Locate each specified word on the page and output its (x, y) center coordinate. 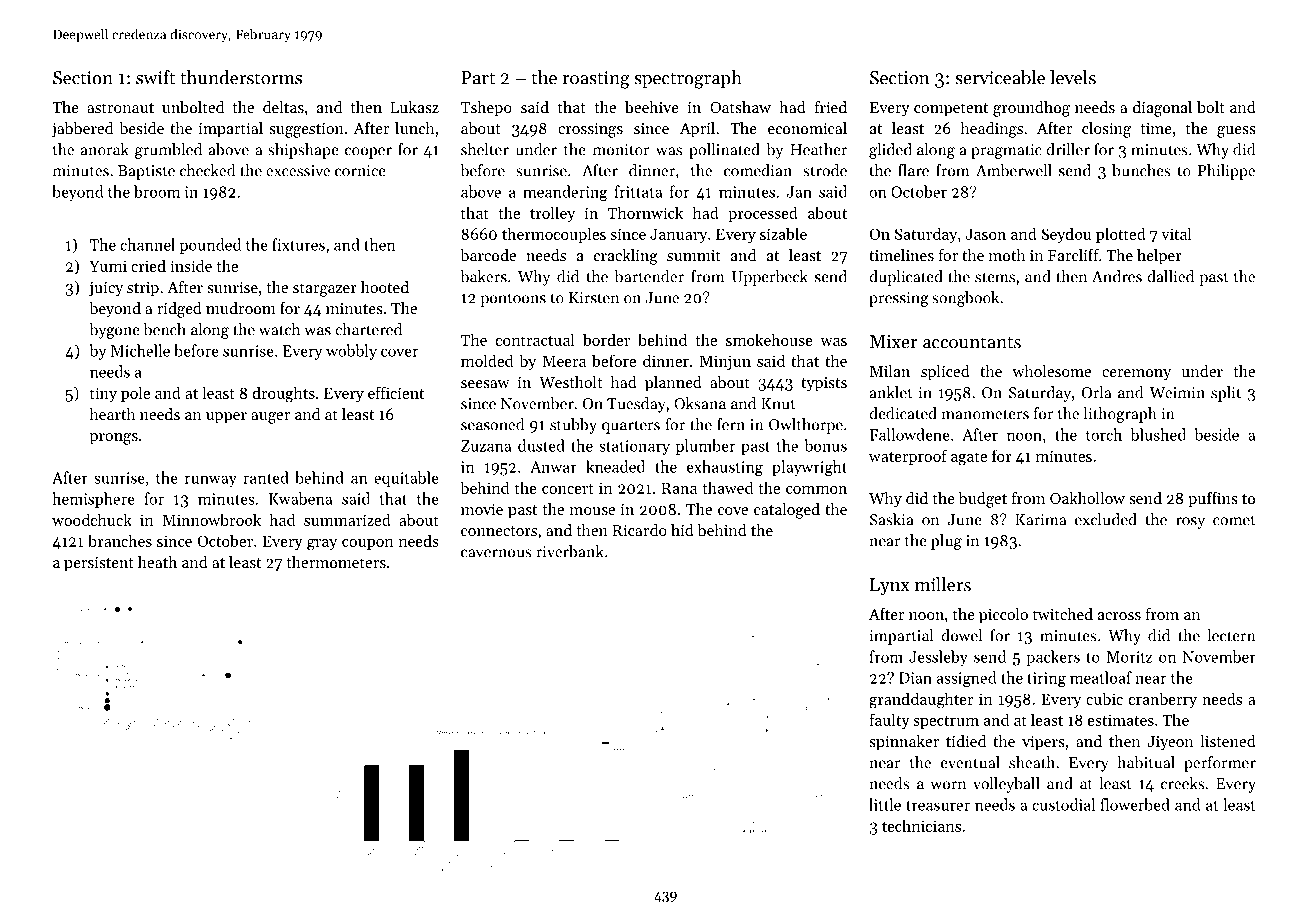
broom (157, 191)
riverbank (570, 551)
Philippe (1226, 172)
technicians (921, 825)
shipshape (303, 151)
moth (1007, 255)
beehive (652, 107)
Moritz (1129, 657)
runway (210, 481)
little (885, 804)
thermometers (336, 562)
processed (763, 214)
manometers (985, 414)
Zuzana (486, 446)
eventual (970, 762)
